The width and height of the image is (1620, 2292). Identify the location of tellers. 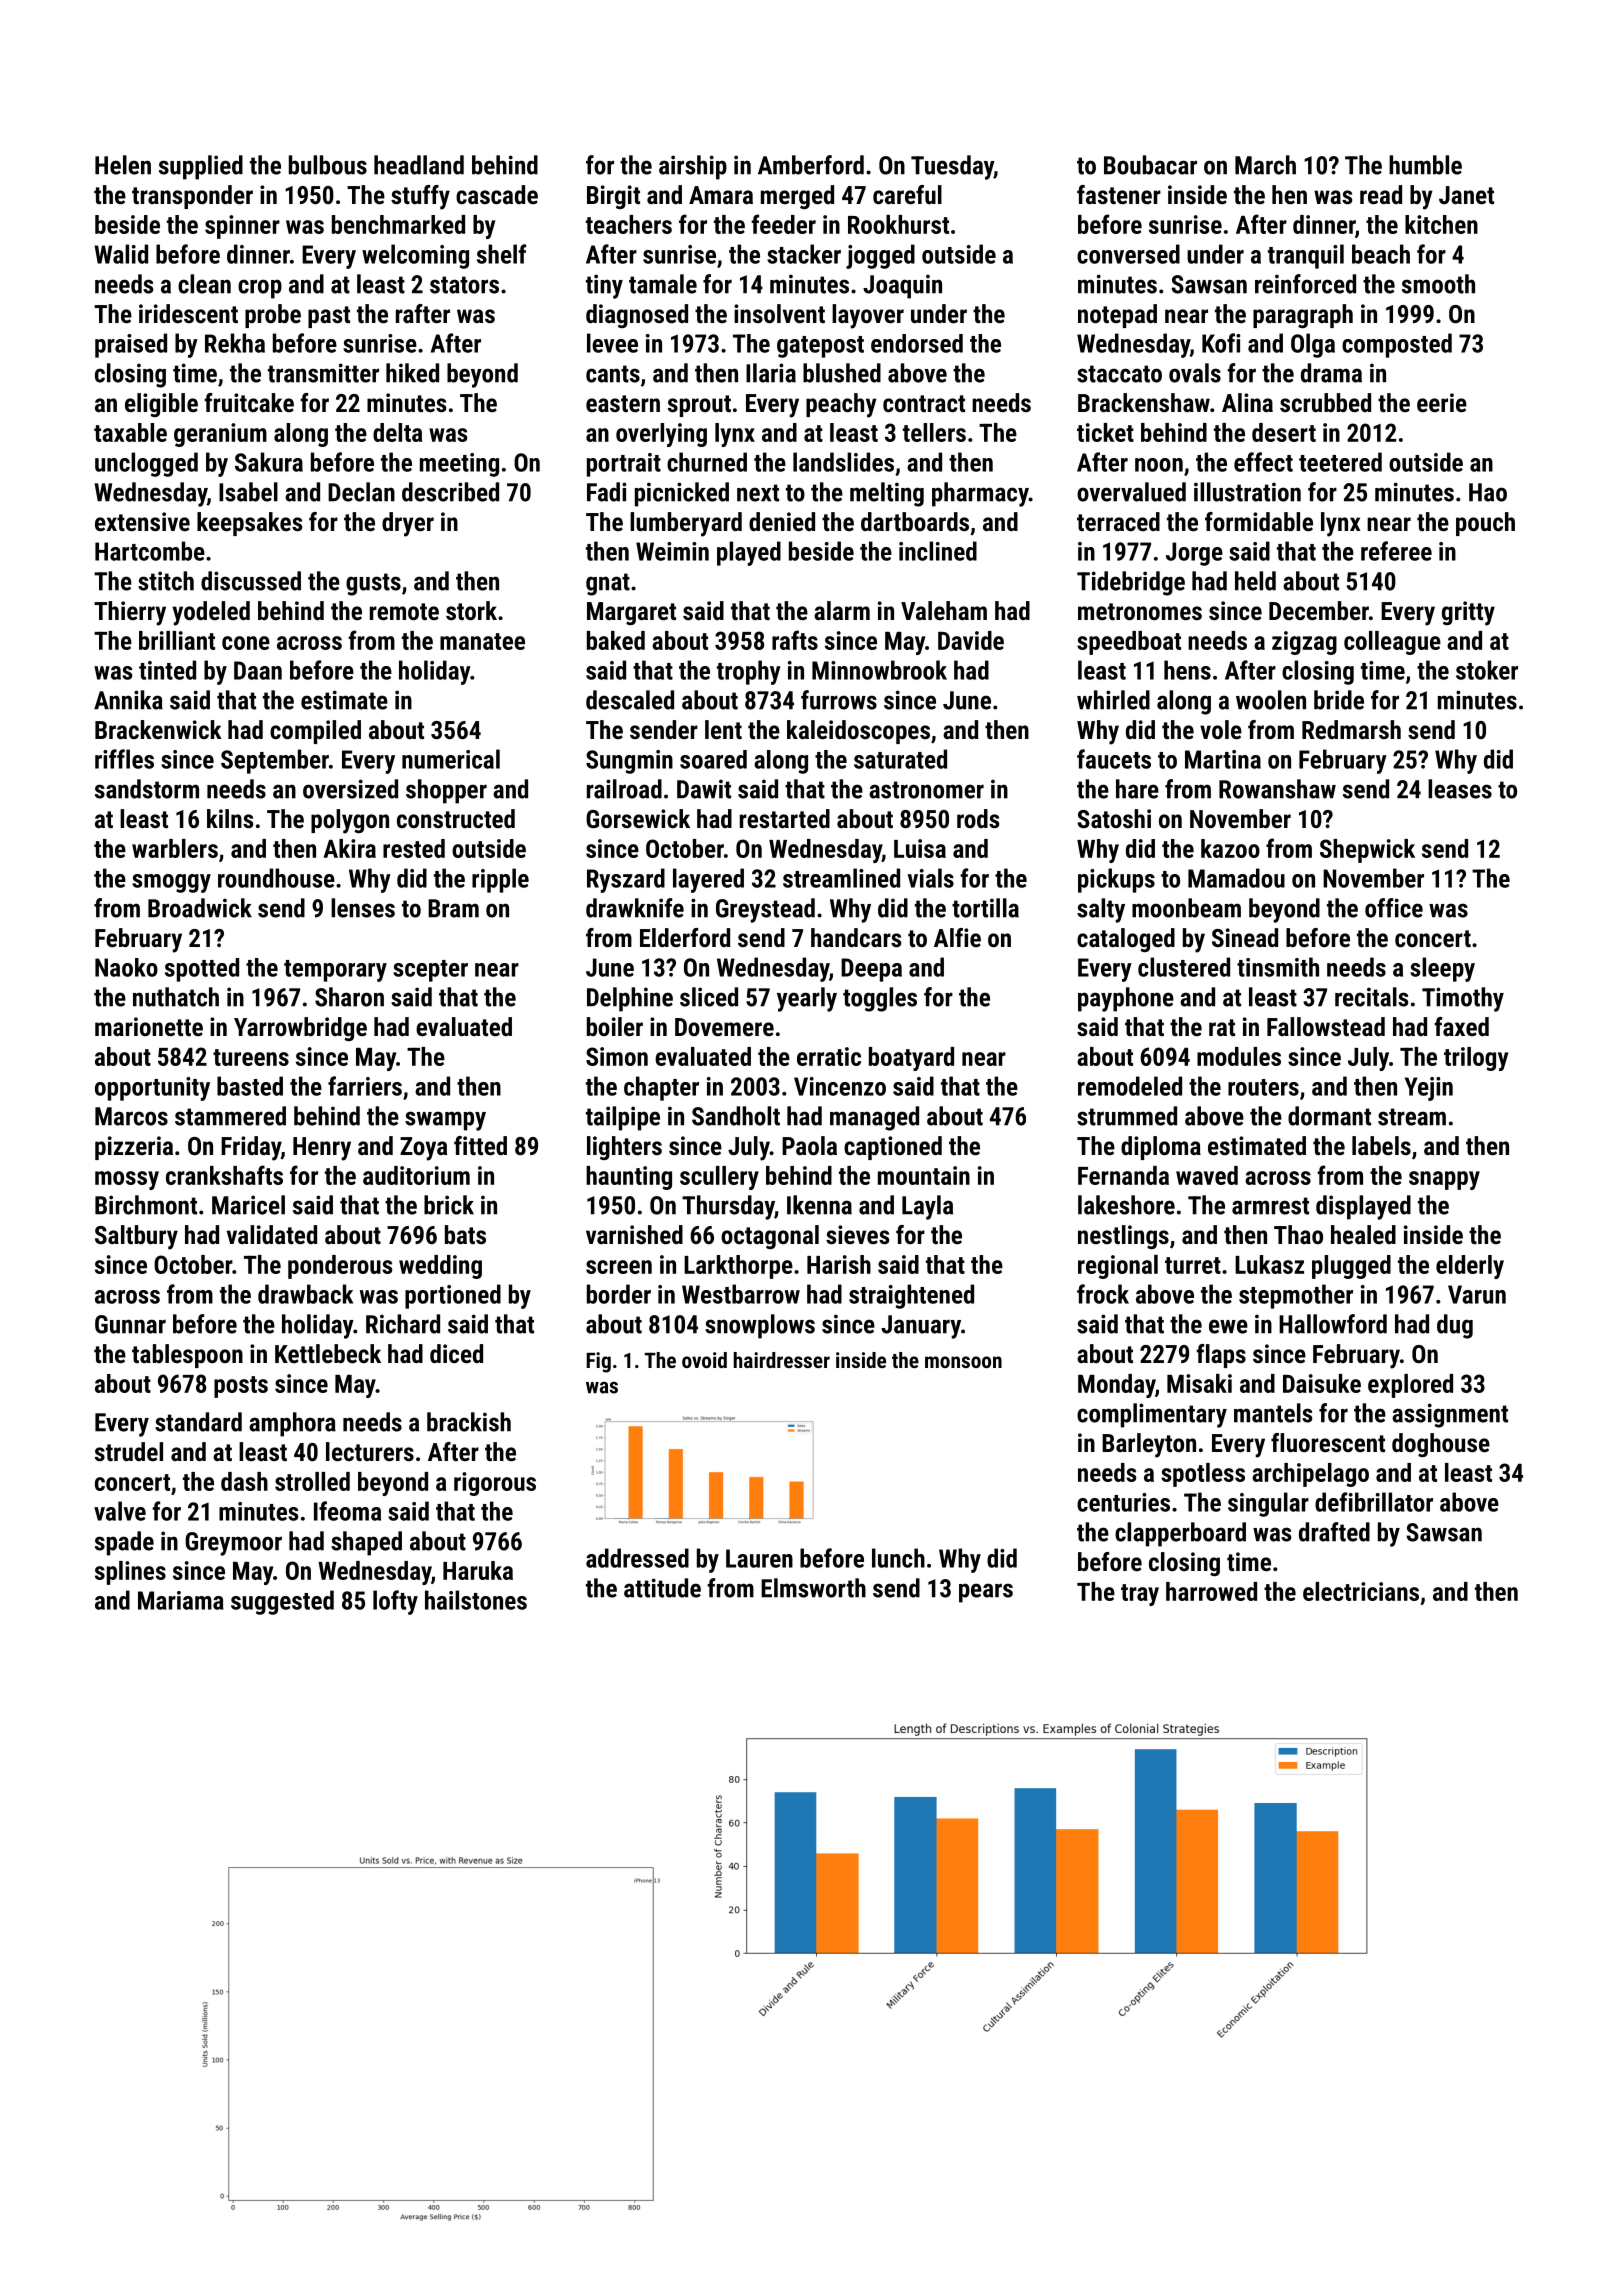
(934, 432).
